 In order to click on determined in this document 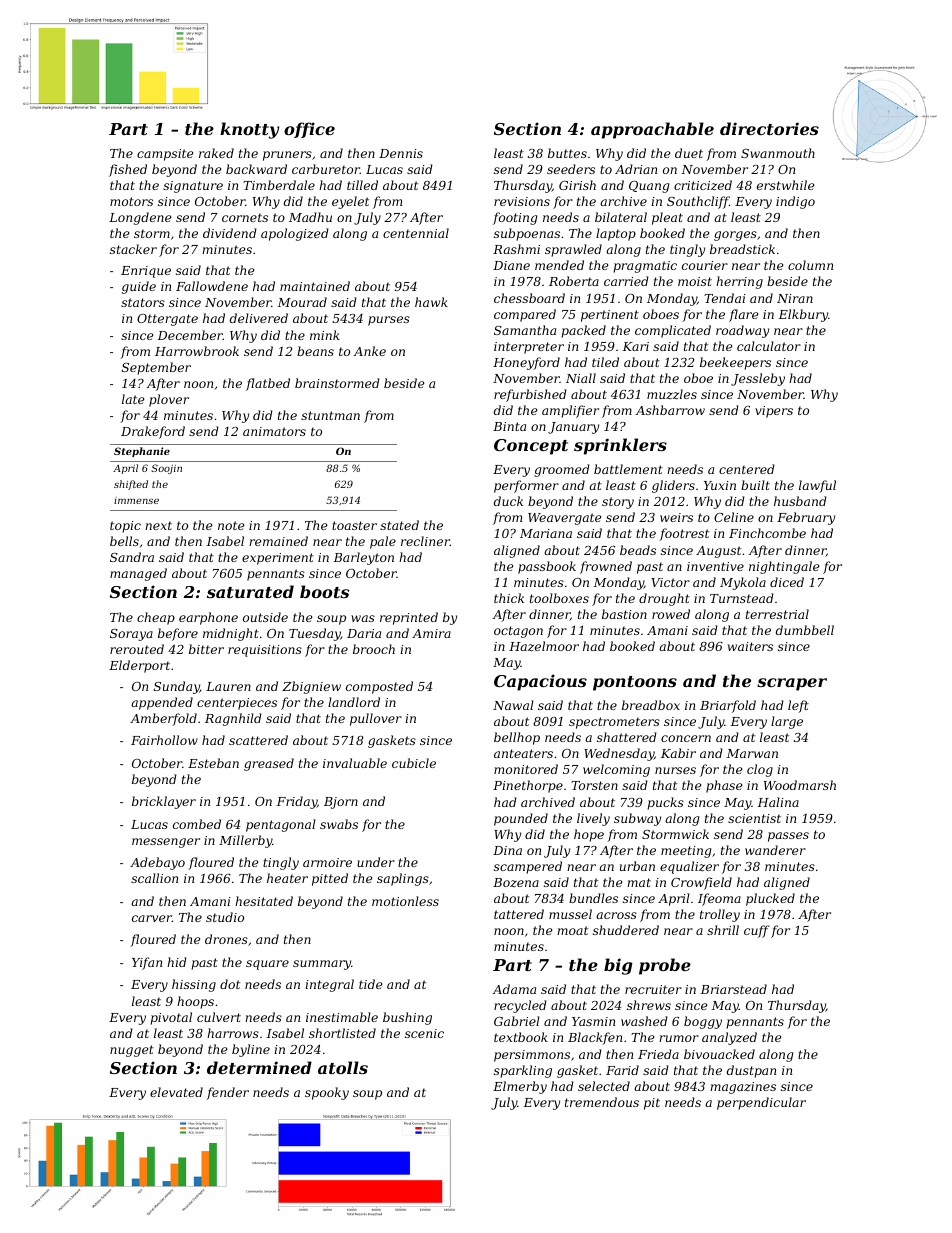, I will do `click(259, 1067)`.
